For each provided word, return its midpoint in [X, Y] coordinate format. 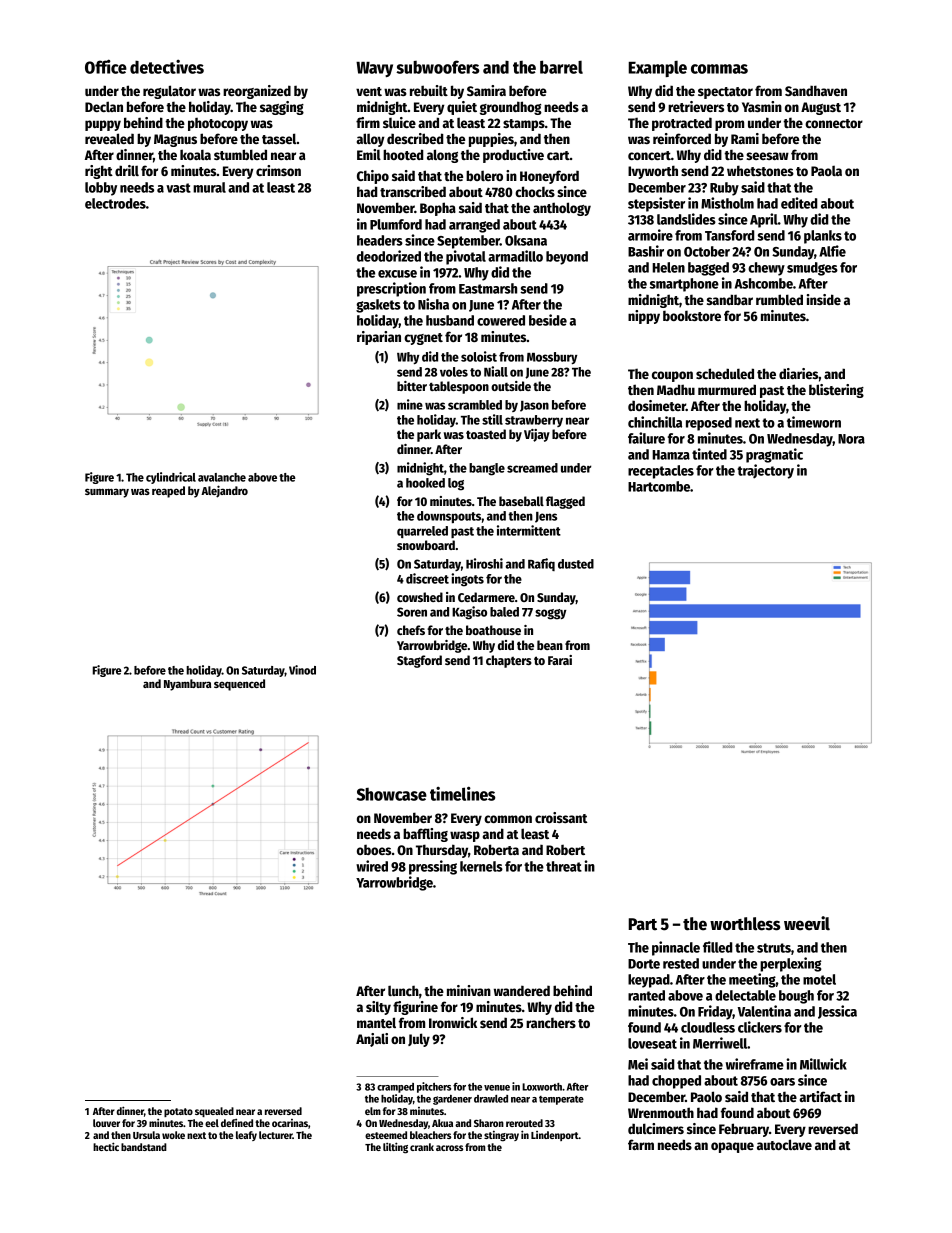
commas [719, 69]
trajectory [766, 471]
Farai [560, 660]
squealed [214, 1112]
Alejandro [224, 491]
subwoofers [437, 67]
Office [106, 66]
